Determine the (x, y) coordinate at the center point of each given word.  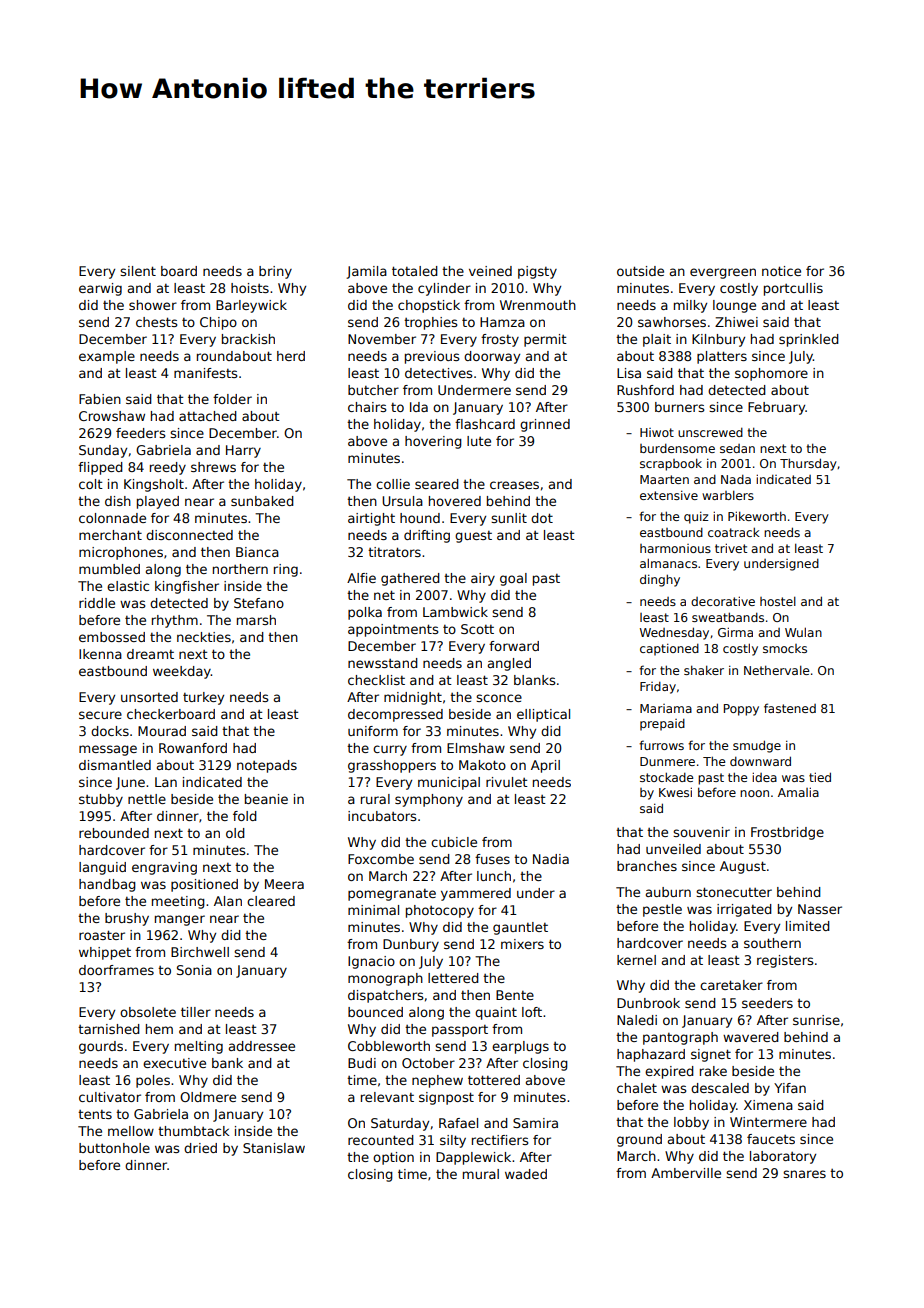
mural (481, 1174)
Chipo (218, 323)
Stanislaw (274, 1148)
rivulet (507, 782)
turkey (203, 698)
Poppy (741, 710)
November (382, 339)
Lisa (629, 373)
